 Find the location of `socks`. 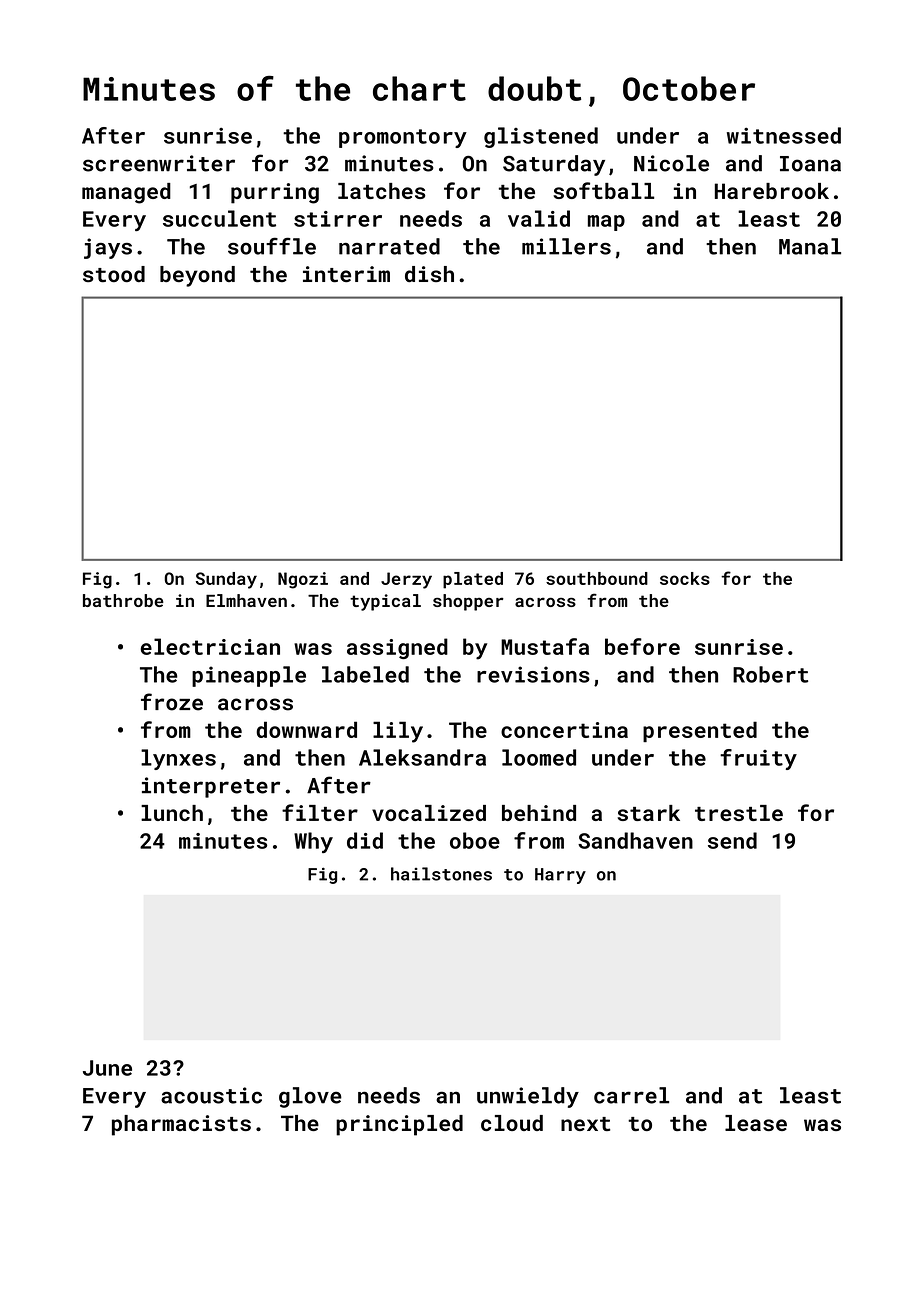

socks is located at coordinates (685, 578).
